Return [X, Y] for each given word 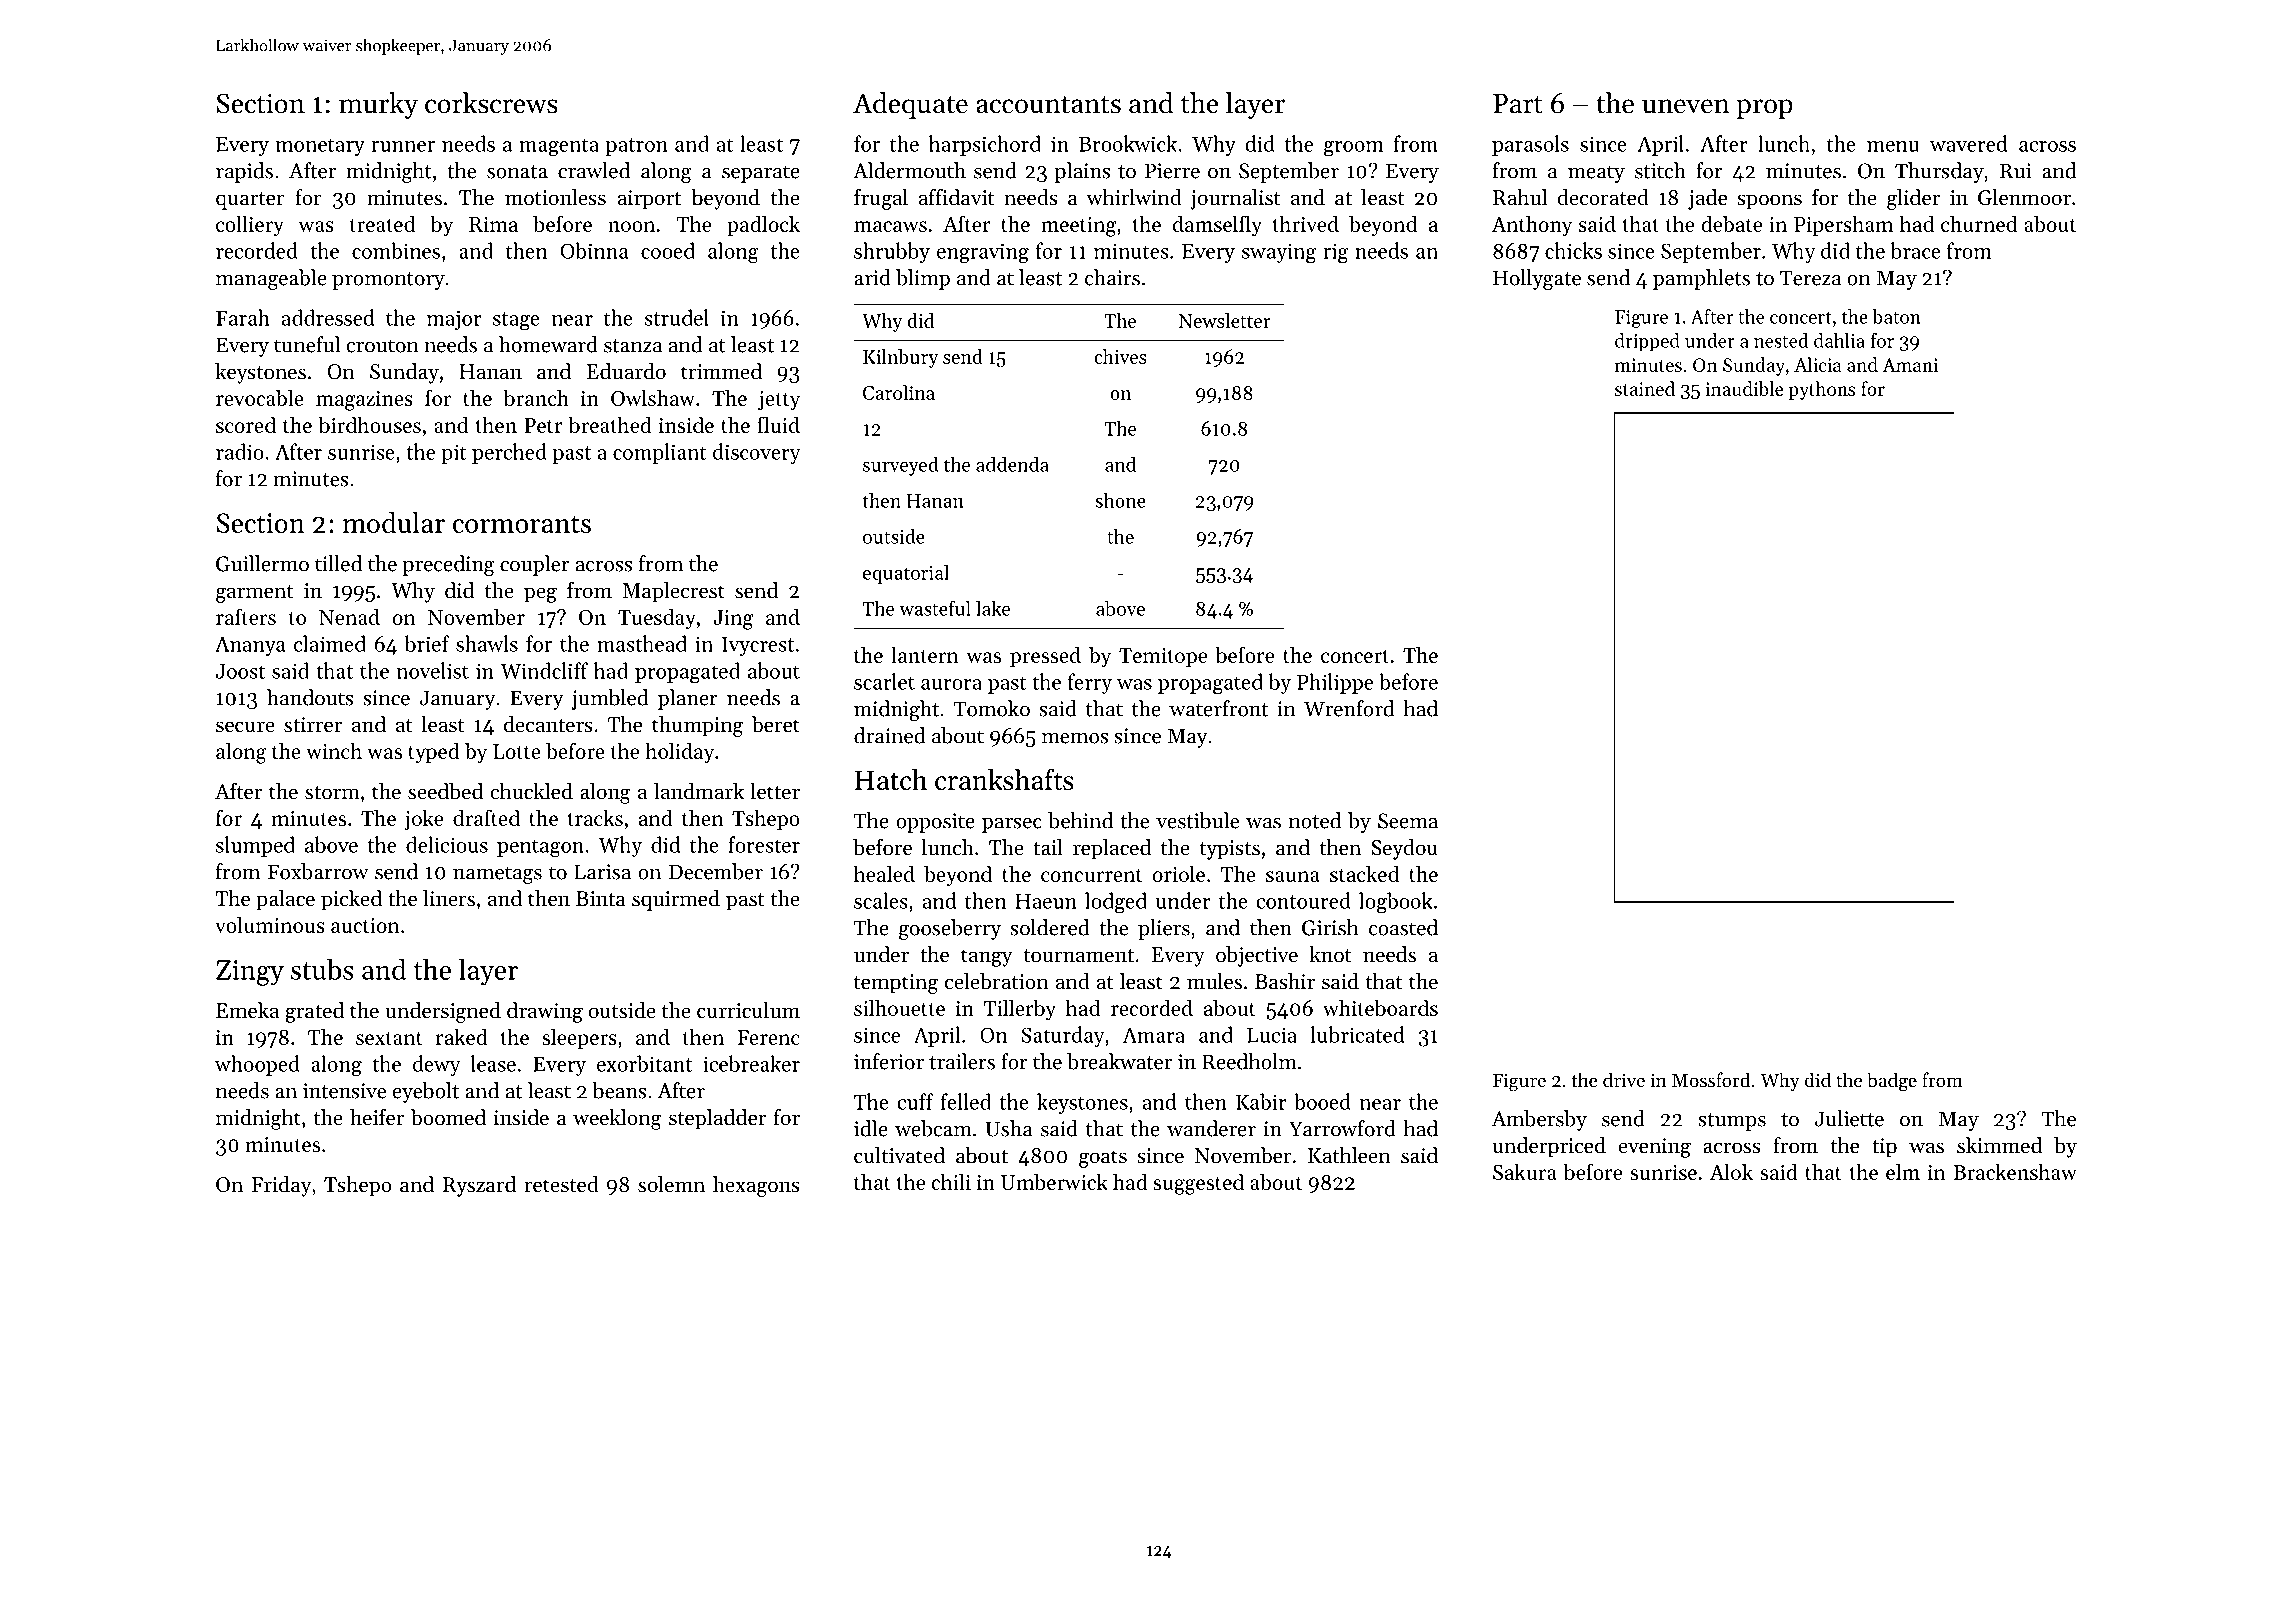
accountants [1048, 105]
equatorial [906, 574]
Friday [281, 1186]
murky [378, 105]
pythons [1822, 390]
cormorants [522, 524]
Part [1518, 104]
